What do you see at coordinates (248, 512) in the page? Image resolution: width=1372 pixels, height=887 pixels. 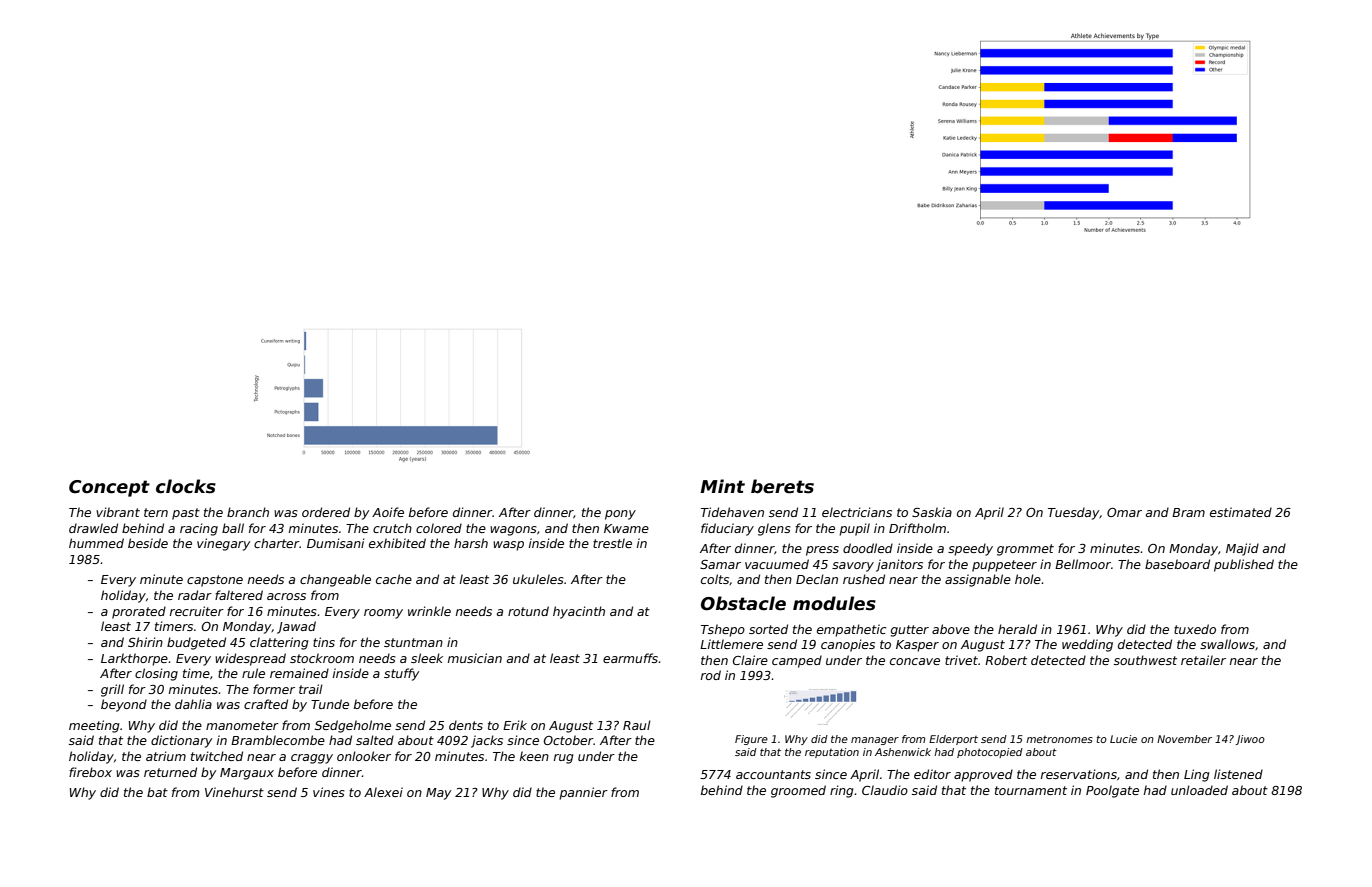 I see `branch` at bounding box center [248, 512].
